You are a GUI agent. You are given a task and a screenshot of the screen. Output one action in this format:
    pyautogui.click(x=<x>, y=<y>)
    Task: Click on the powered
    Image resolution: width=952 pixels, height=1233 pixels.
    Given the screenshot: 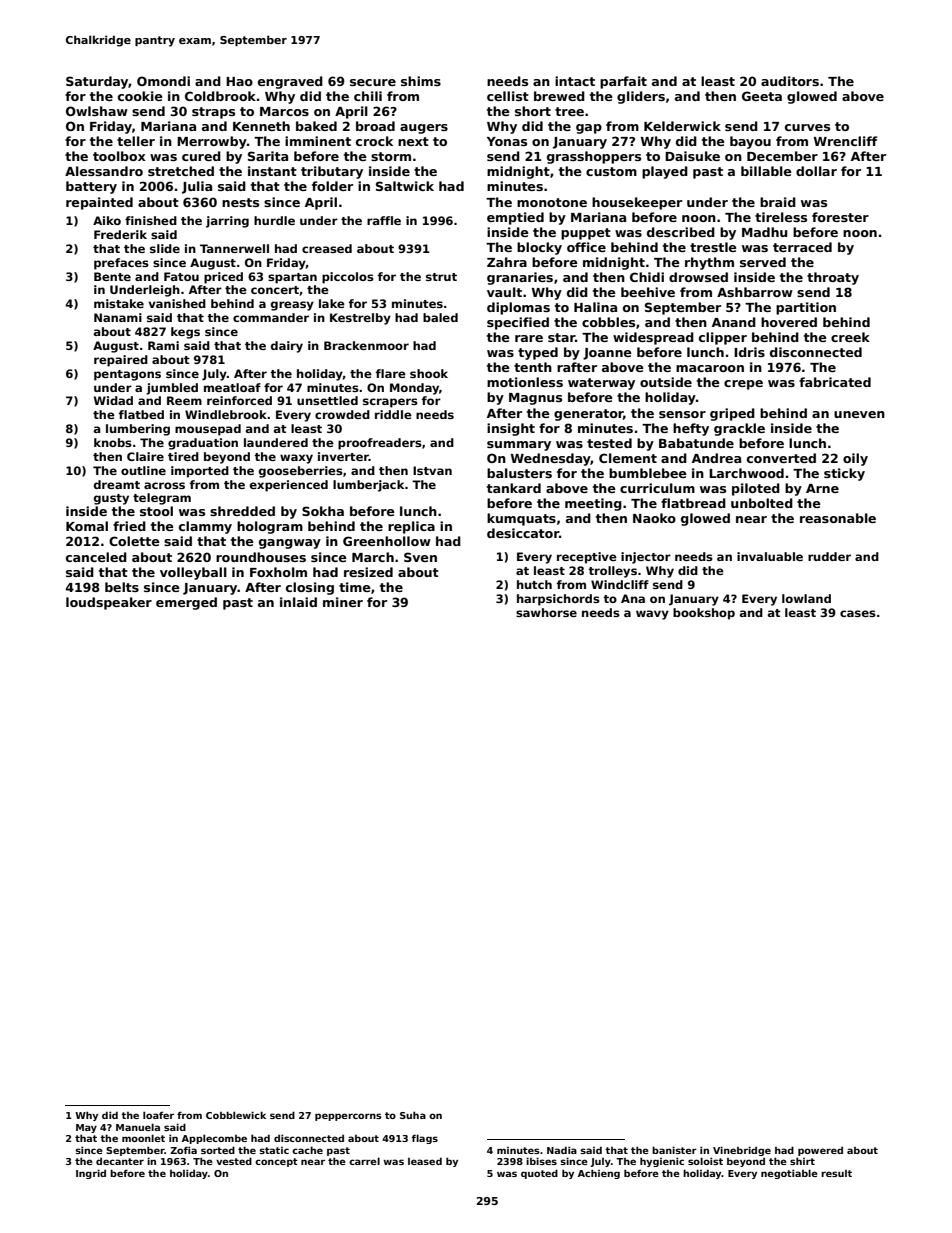 What is the action you would take?
    pyautogui.click(x=820, y=1151)
